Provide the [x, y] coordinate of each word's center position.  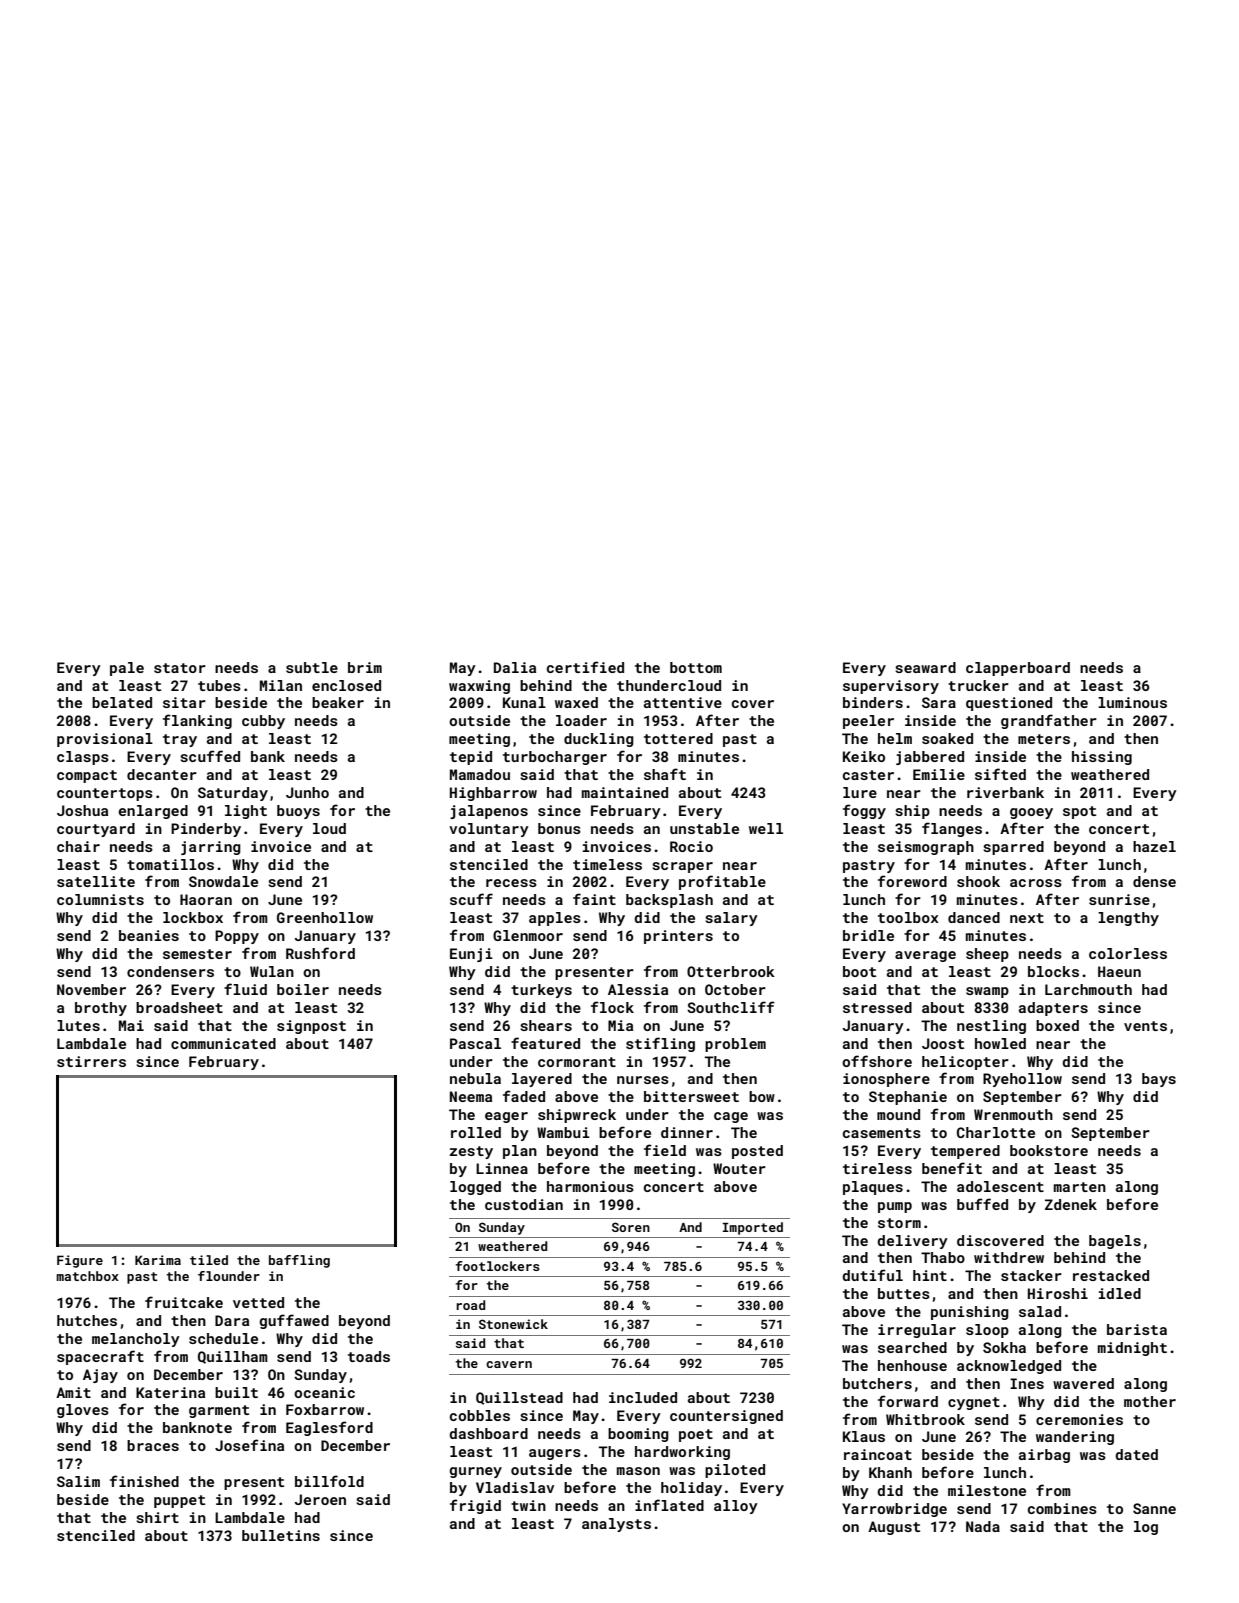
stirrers [91, 1061]
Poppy [237, 937]
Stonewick [513, 1324]
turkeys [541, 991]
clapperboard [1018, 669]
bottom [696, 667]
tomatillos [170, 864]
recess [511, 883]
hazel [1154, 846]
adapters [1053, 1009]
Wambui [563, 1132]
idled [1120, 1293]
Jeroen [320, 1499]
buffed [982, 1204]
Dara [232, 1320]
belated [122, 702]
